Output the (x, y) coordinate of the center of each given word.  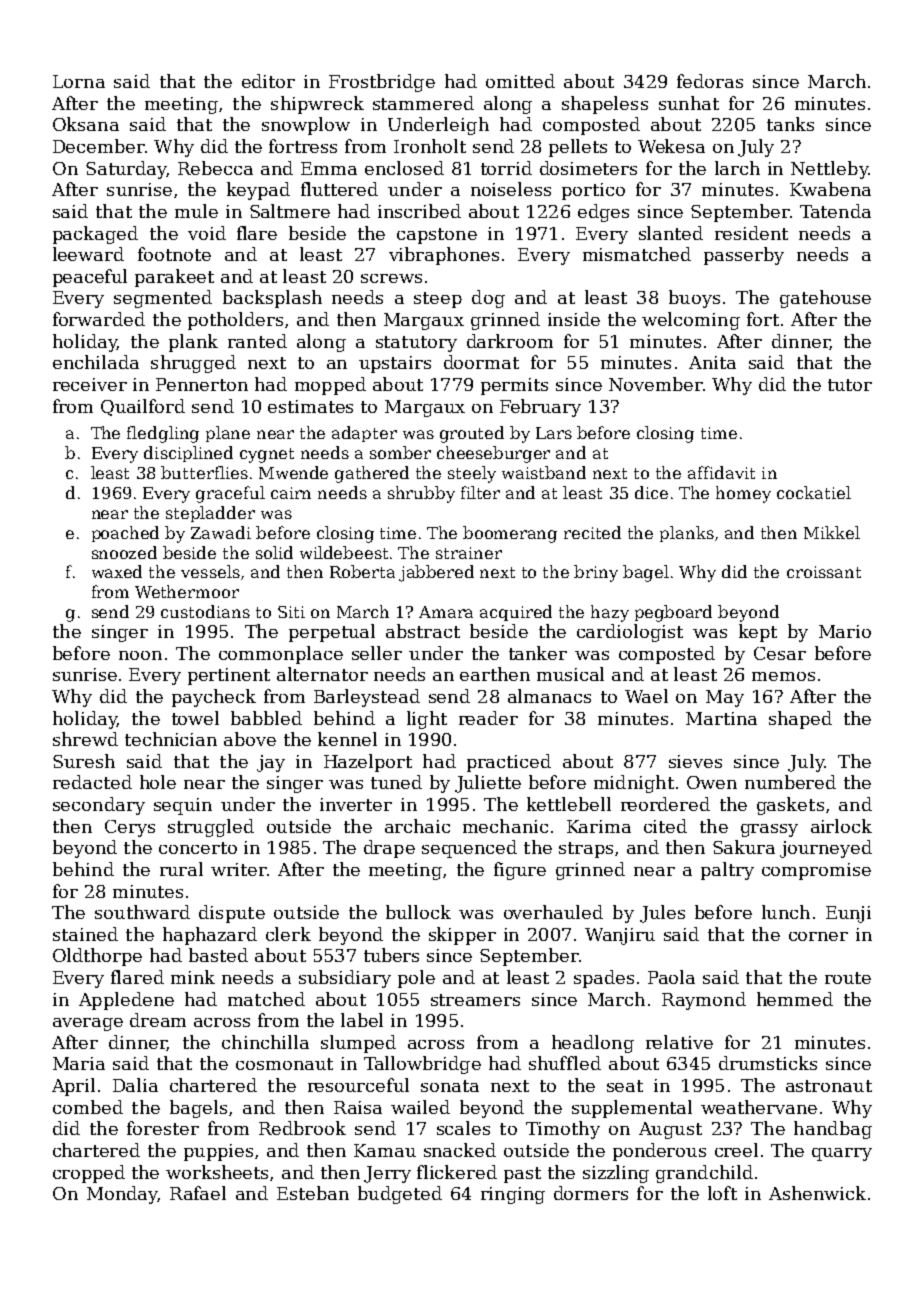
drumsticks (768, 1063)
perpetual (332, 633)
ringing (513, 1195)
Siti (291, 612)
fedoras (710, 81)
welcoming (691, 321)
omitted (520, 81)
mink (193, 977)
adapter (364, 434)
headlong (593, 1044)
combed (88, 1107)
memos (783, 676)
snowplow (306, 126)
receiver (90, 384)
